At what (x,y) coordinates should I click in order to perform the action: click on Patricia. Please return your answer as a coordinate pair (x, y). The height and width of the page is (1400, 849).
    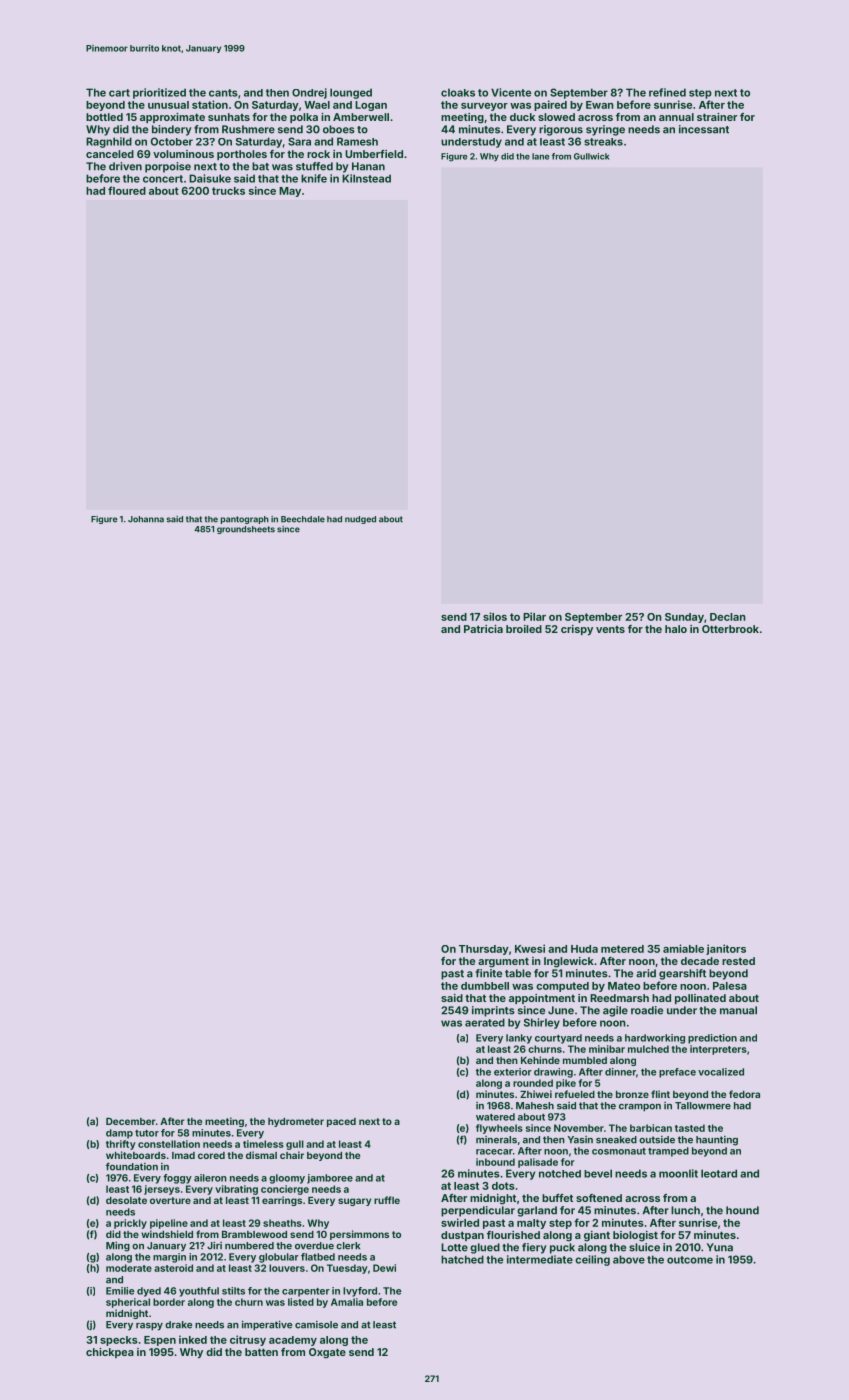
    Looking at the image, I should click on (483, 629).
